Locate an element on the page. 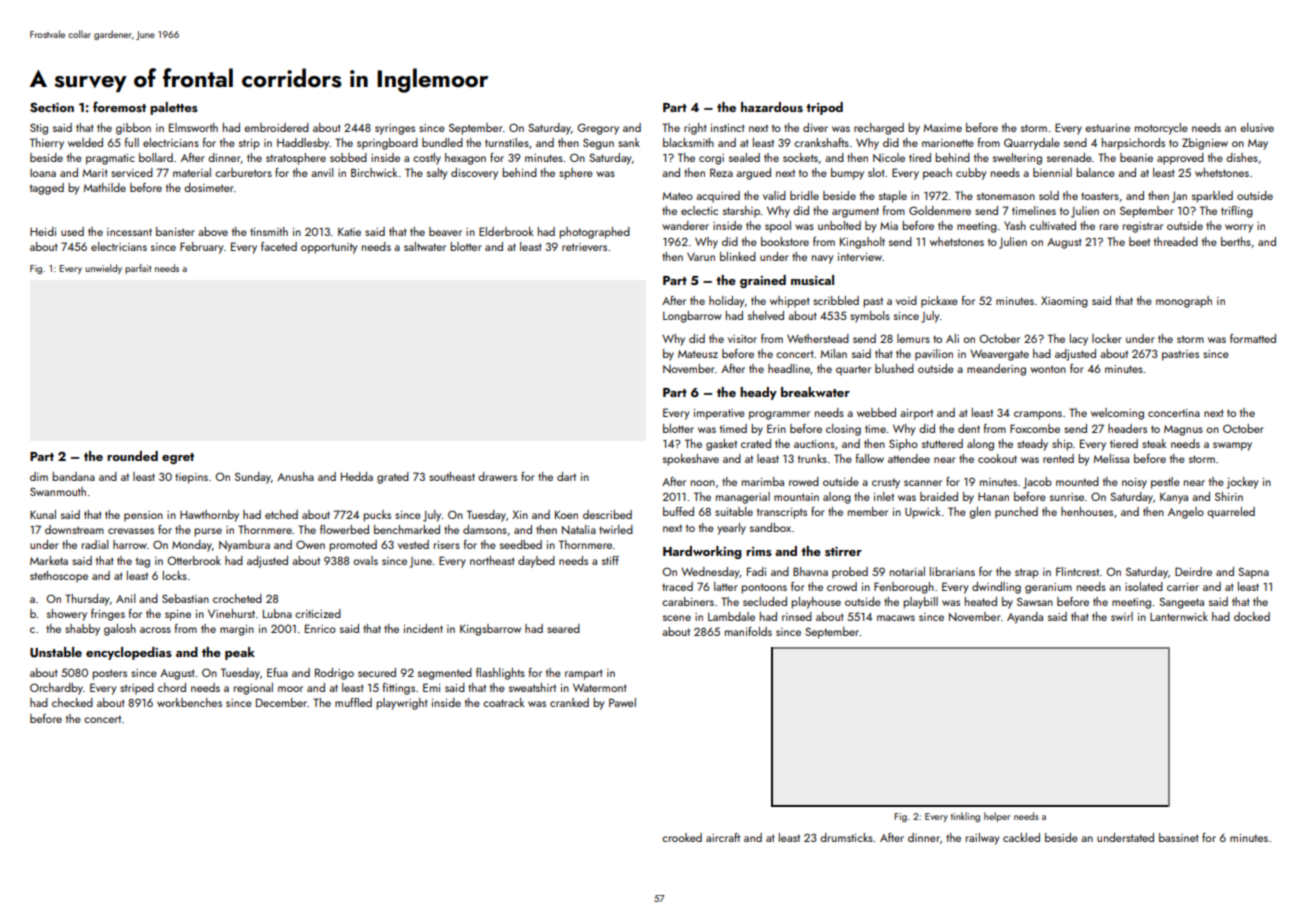 This page has width=1308, height=924. elusive is located at coordinates (1257, 127).
